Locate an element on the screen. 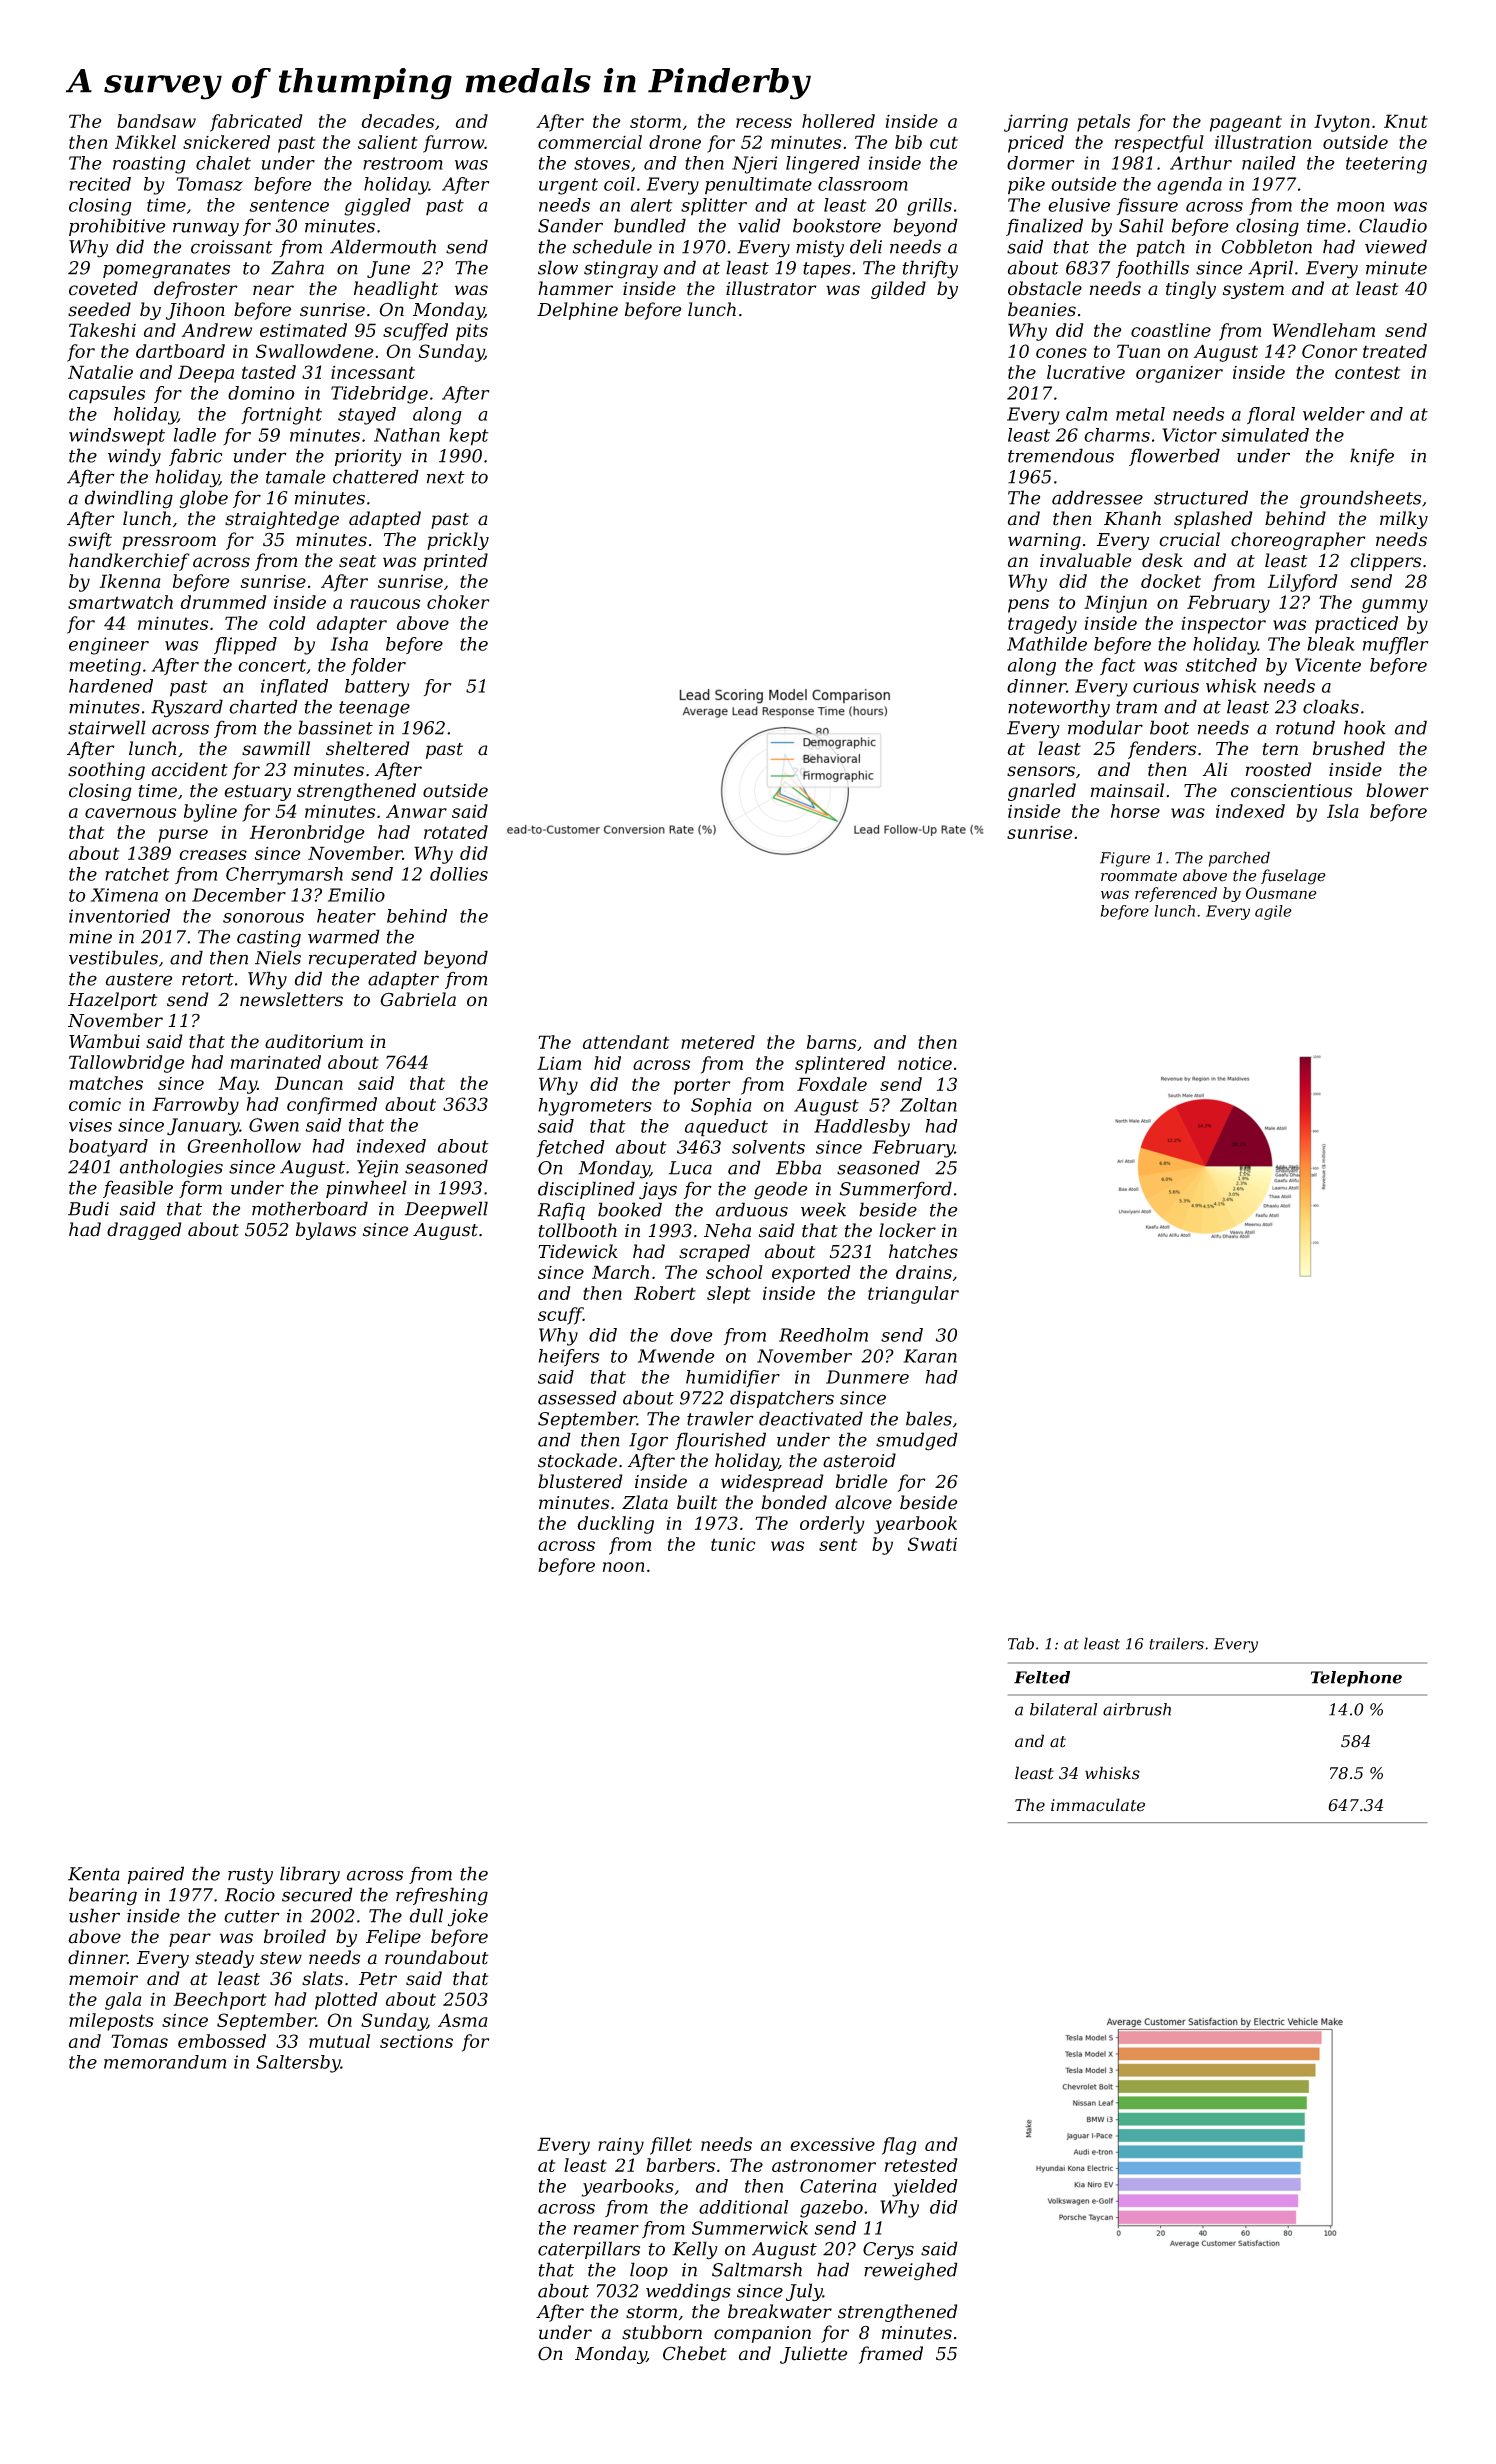 The width and height of the screenshot is (1496, 2464). triangular is located at coordinates (913, 1295).
